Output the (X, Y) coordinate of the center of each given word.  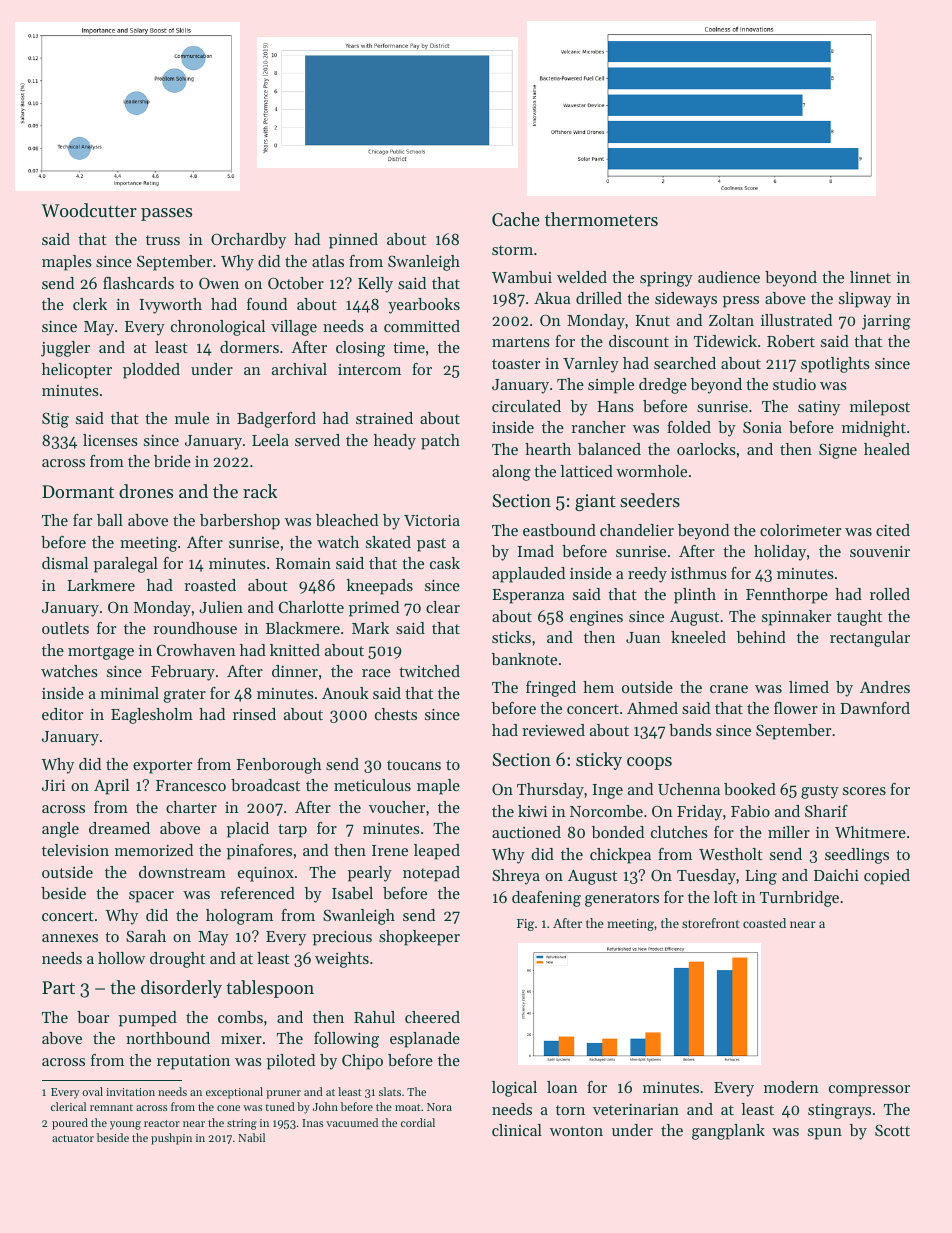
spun (825, 1134)
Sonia (762, 427)
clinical (517, 1130)
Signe (838, 451)
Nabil (251, 1137)
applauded (528, 575)
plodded (151, 371)
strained (384, 418)
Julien (221, 607)
